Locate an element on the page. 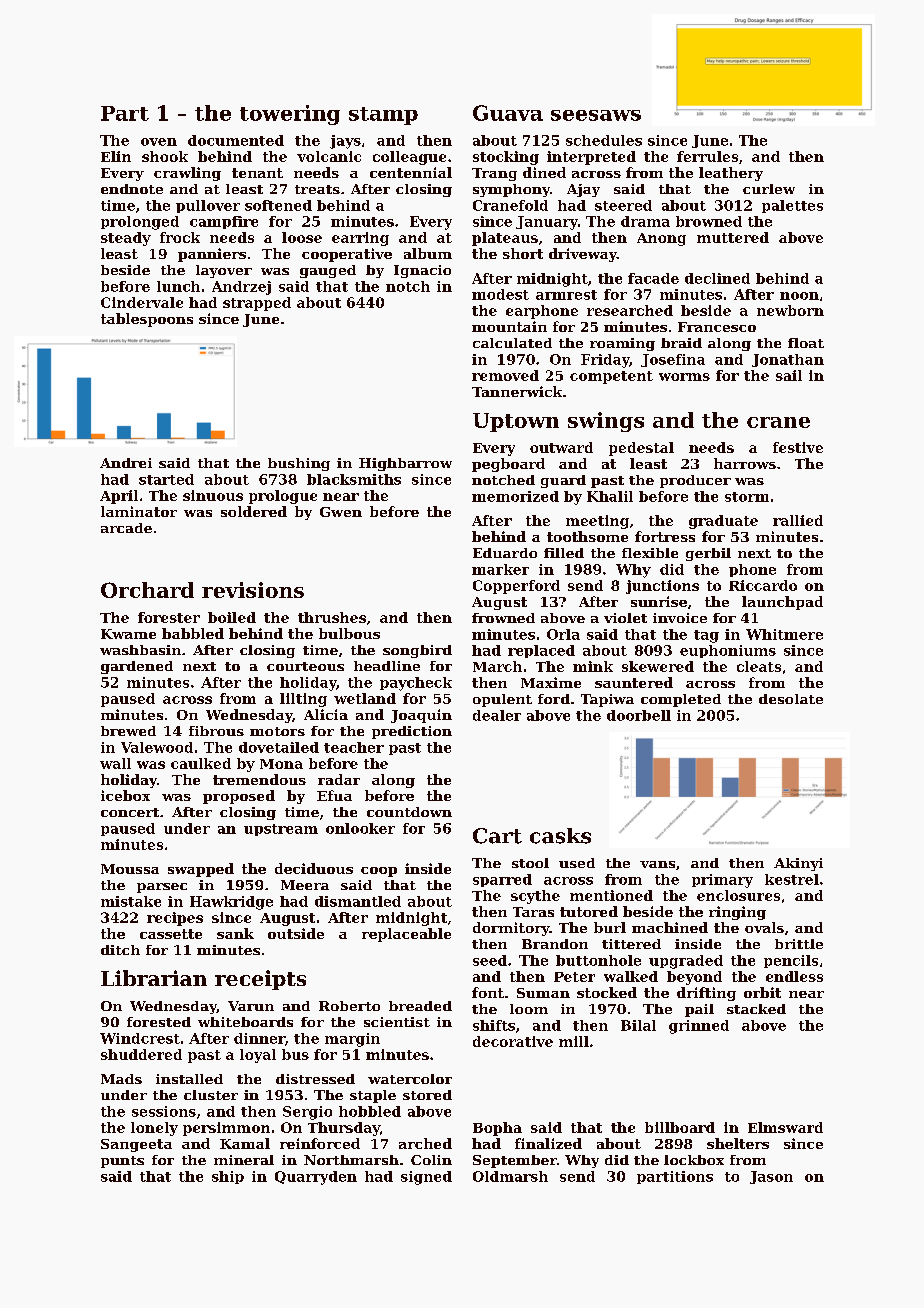 This image has width=924, height=1308. ferrules is located at coordinates (707, 156).
